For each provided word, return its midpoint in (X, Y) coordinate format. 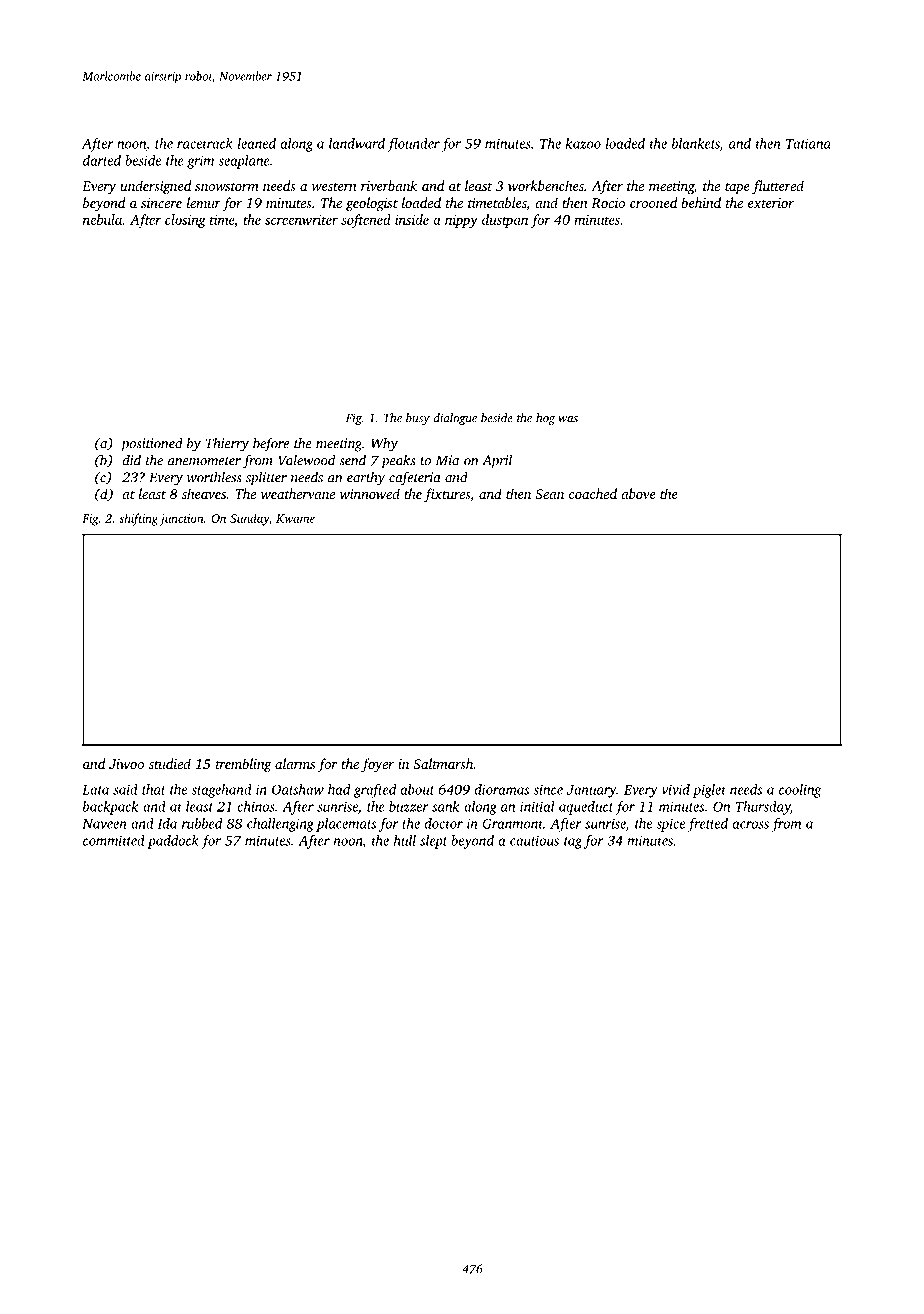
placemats (346, 825)
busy (418, 419)
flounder (413, 145)
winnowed (370, 493)
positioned (152, 445)
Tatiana (808, 143)
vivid (676, 789)
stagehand (221, 791)
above (638, 493)
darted (102, 160)
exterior (771, 203)
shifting (138, 519)
